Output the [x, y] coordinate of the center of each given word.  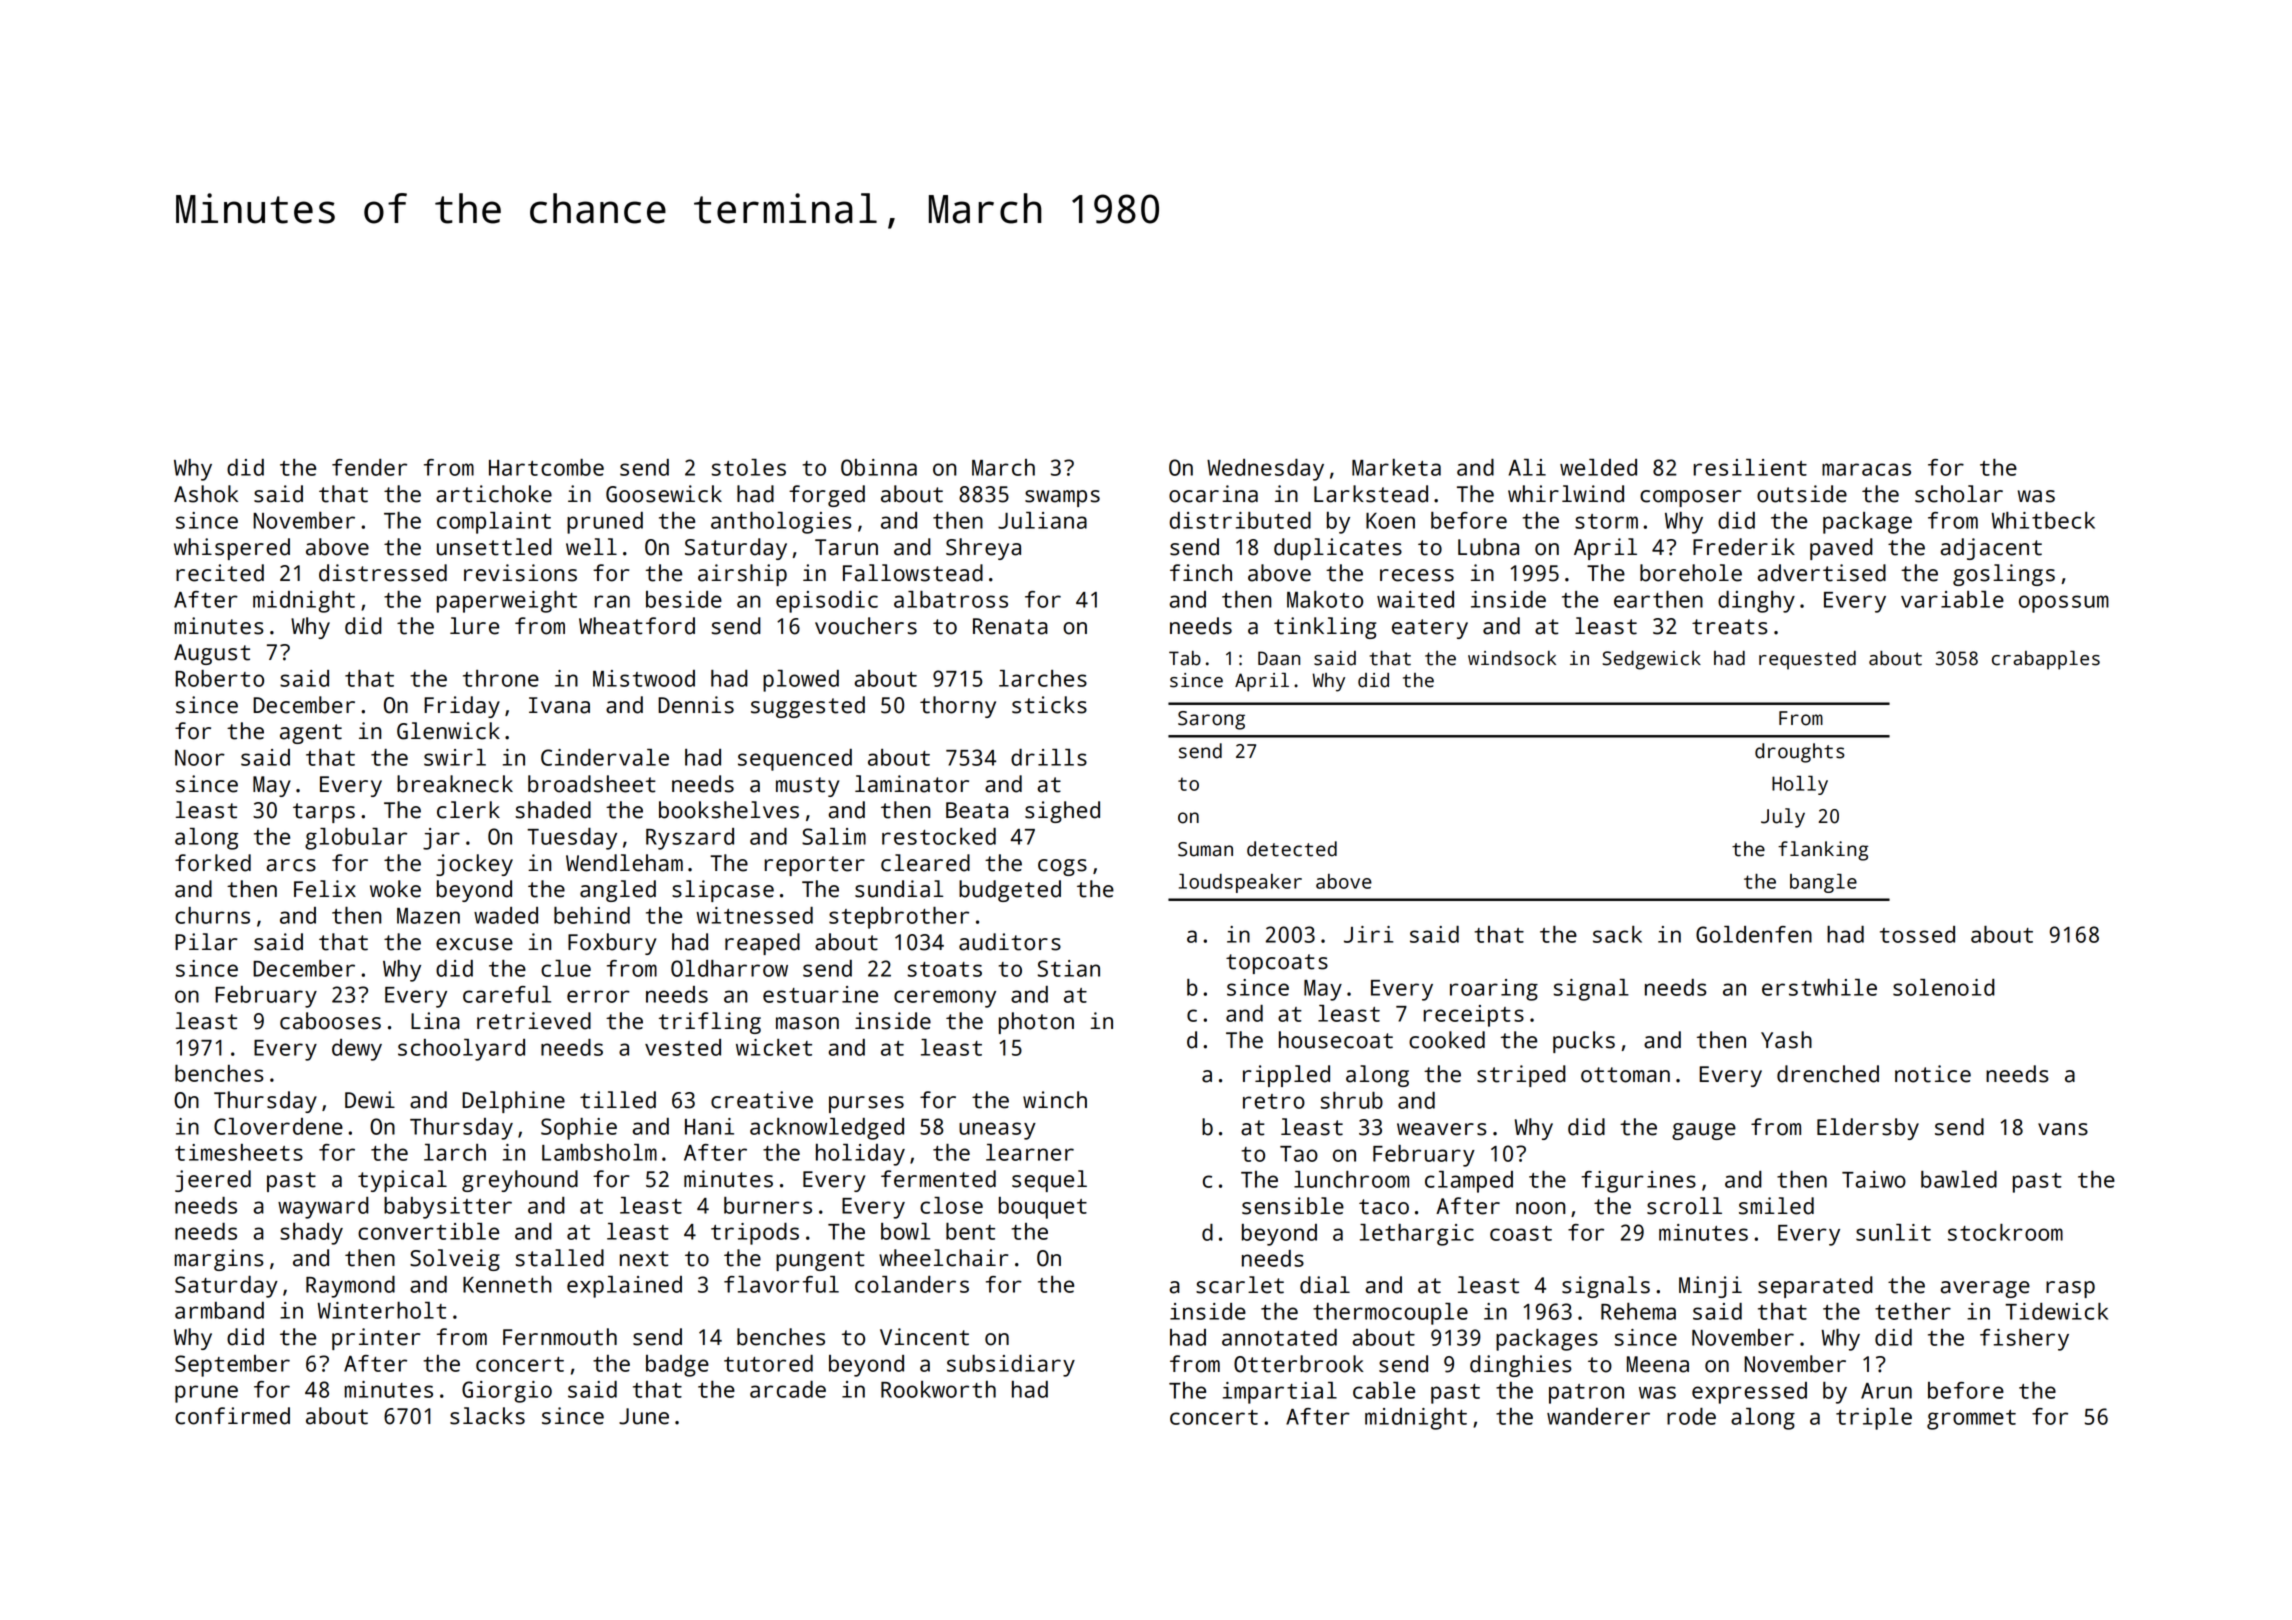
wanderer [1598, 1416]
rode [1691, 1416]
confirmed [232, 1416]
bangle [1823, 883]
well [591, 547]
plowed [801, 681]
